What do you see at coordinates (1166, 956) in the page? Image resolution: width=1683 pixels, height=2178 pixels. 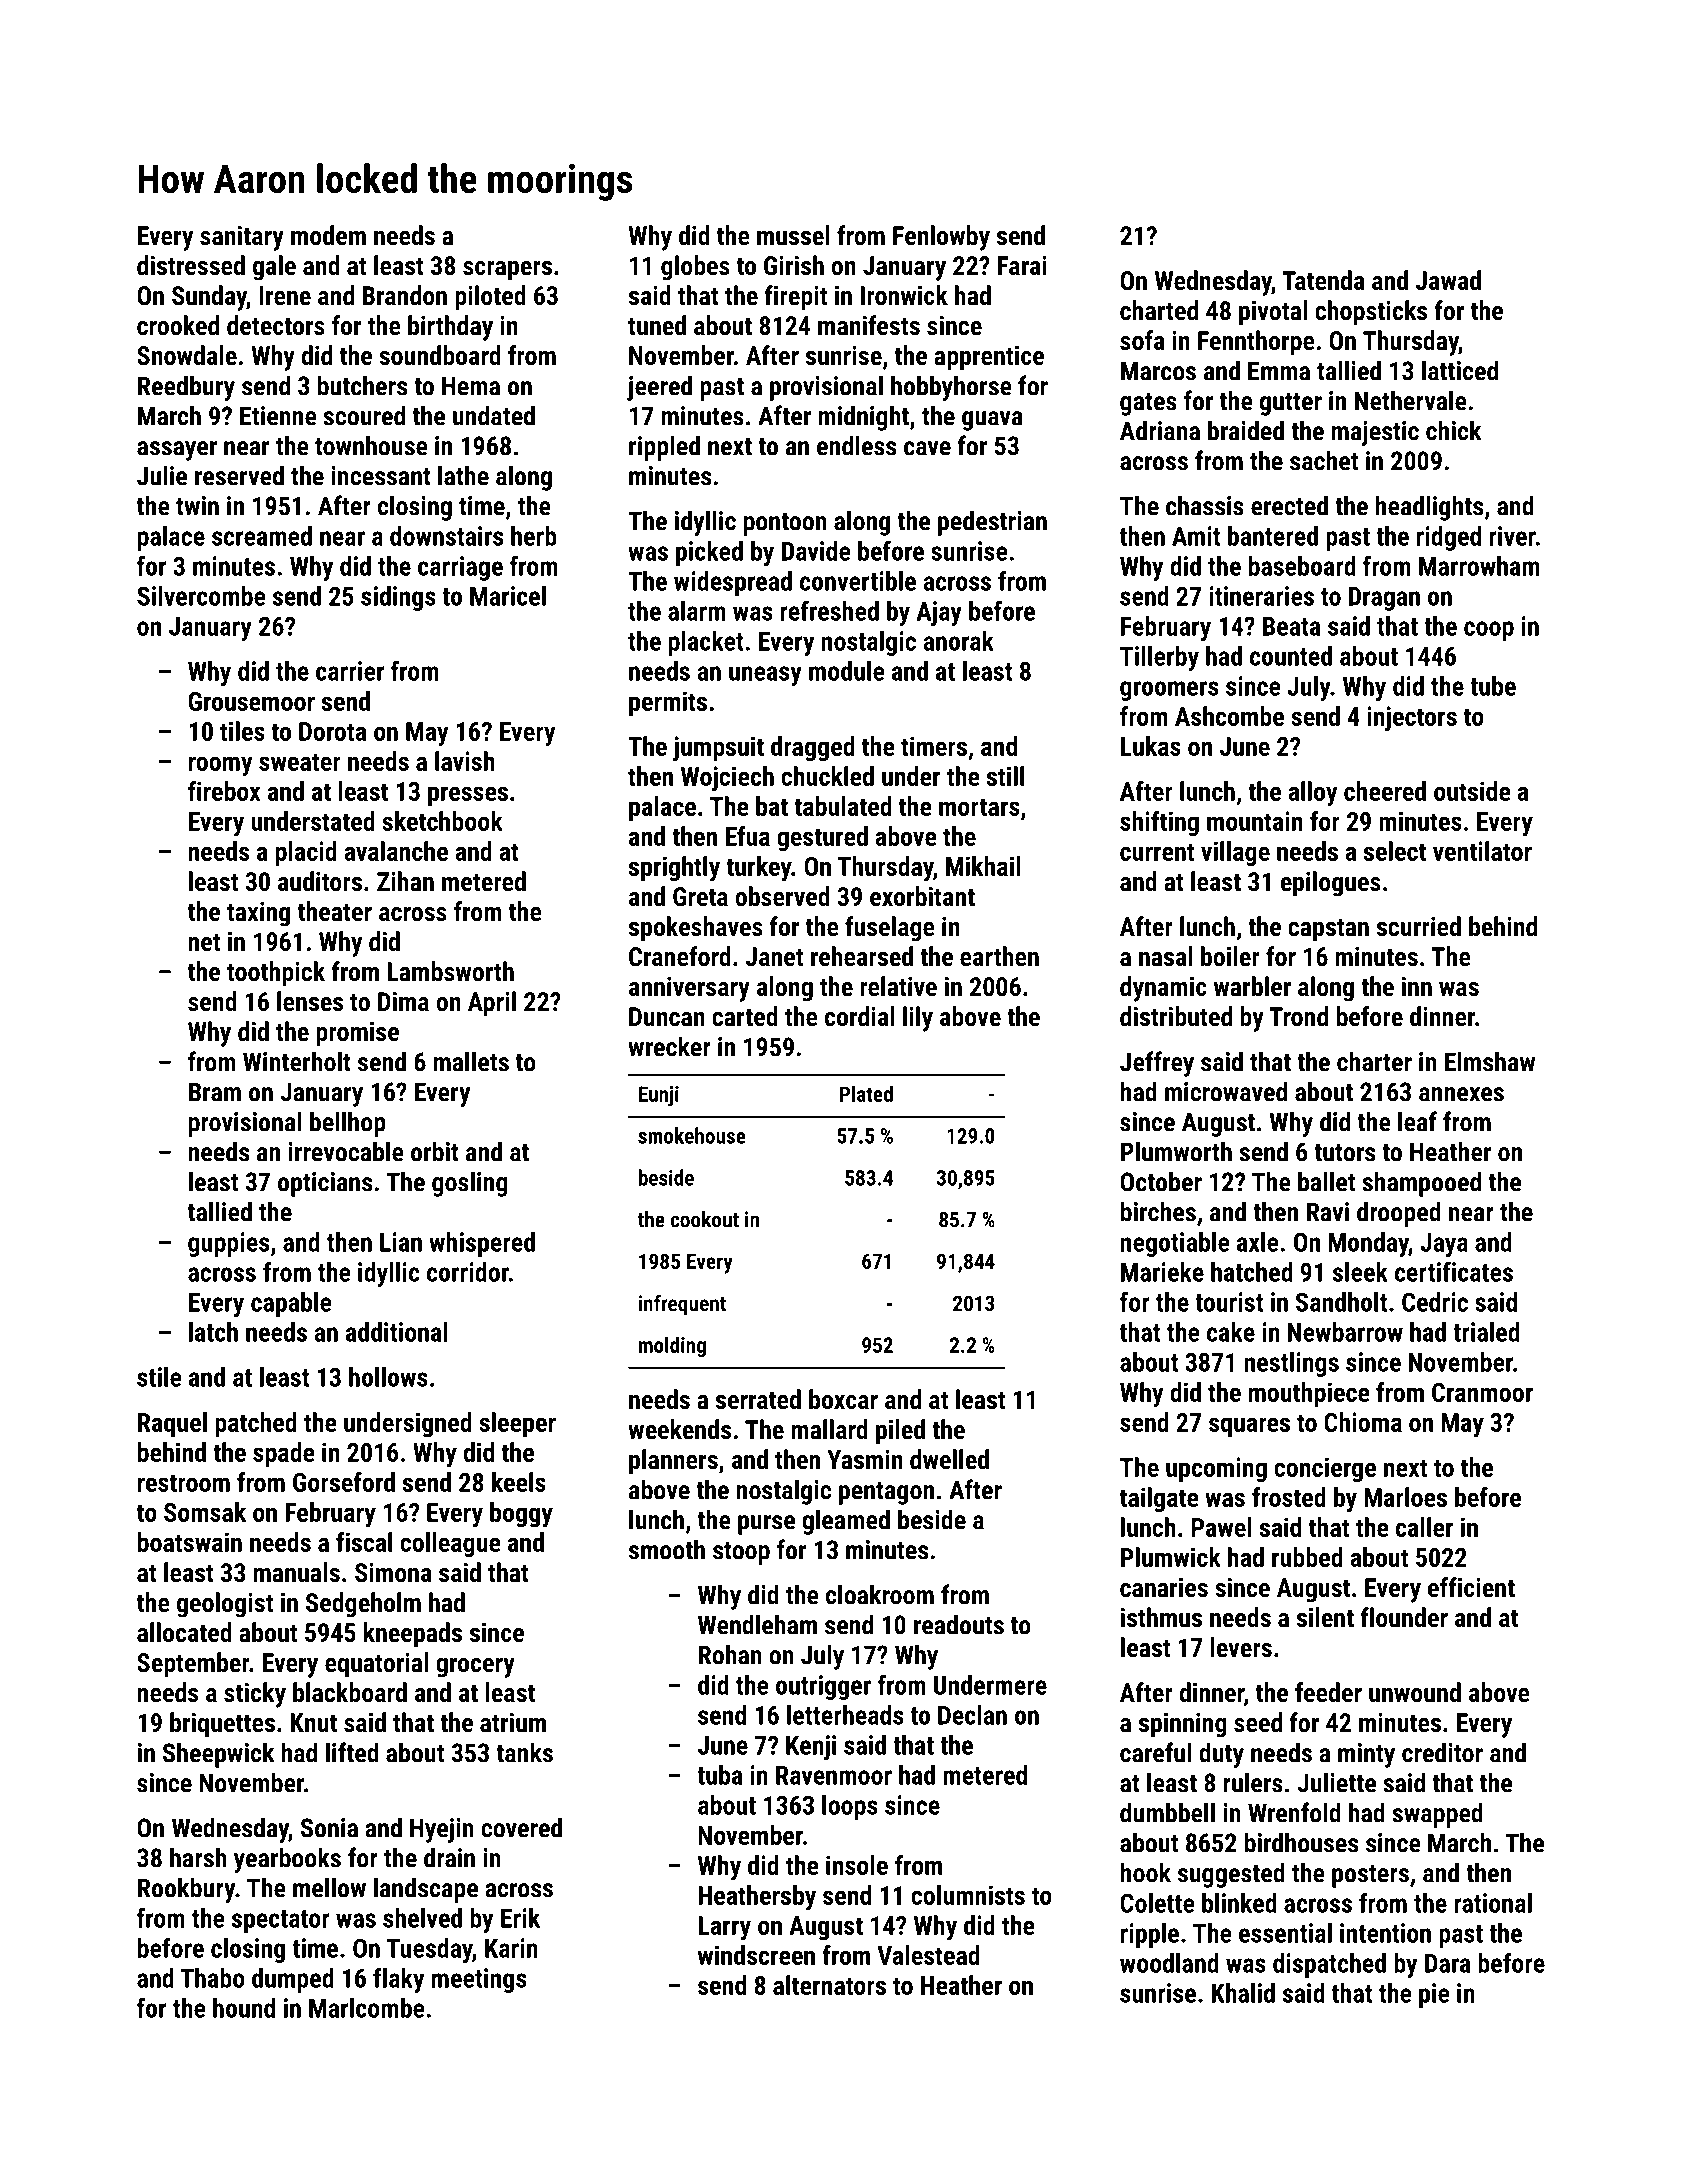 I see `nasal` at bounding box center [1166, 956].
